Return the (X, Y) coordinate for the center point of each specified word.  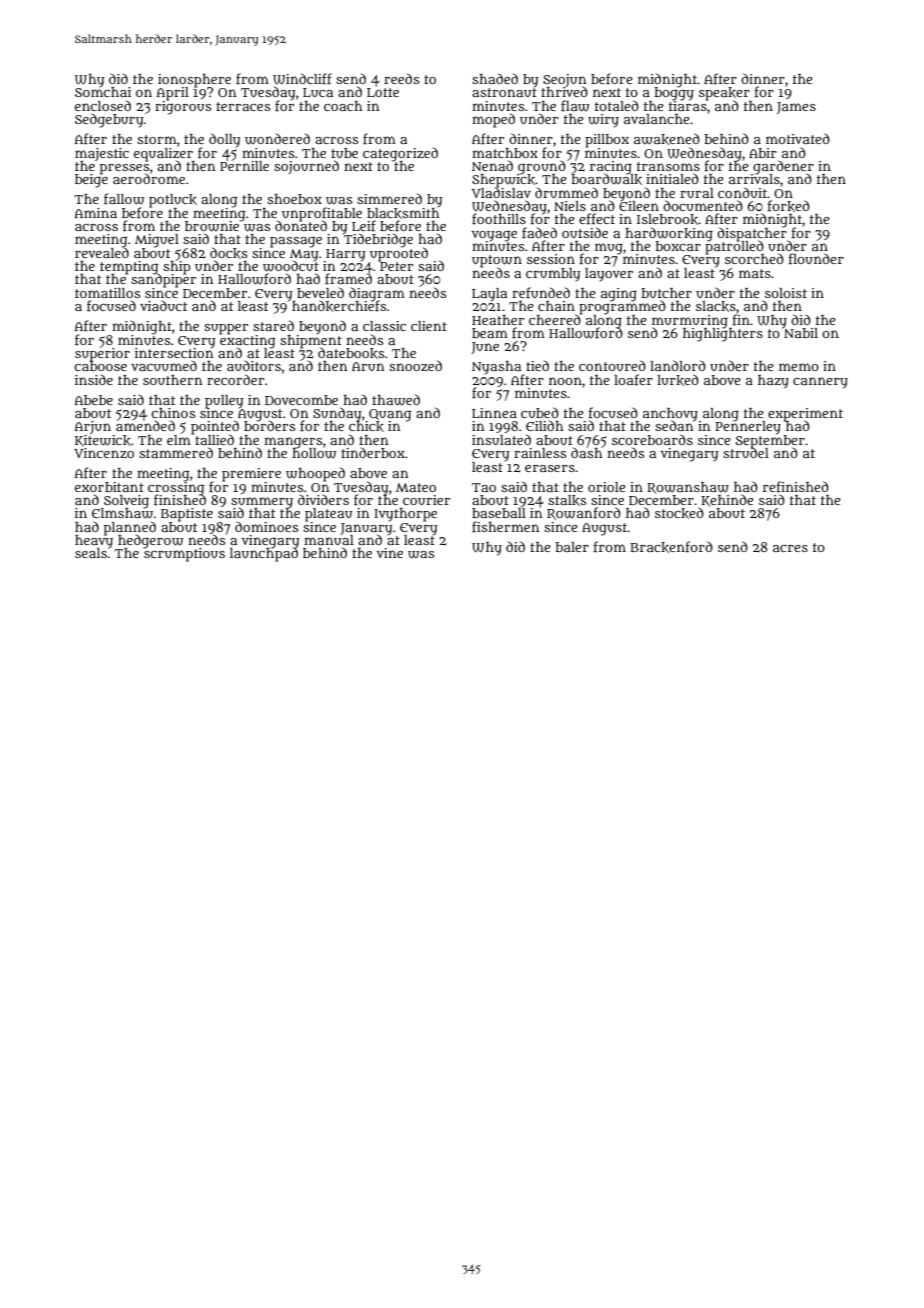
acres (790, 548)
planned (130, 528)
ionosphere (194, 80)
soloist (786, 293)
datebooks (351, 353)
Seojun (564, 80)
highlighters (723, 335)
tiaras (688, 106)
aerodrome (149, 179)
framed (348, 279)
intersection (174, 353)
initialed (672, 178)
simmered (389, 198)
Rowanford (584, 513)
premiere (251, 474)
